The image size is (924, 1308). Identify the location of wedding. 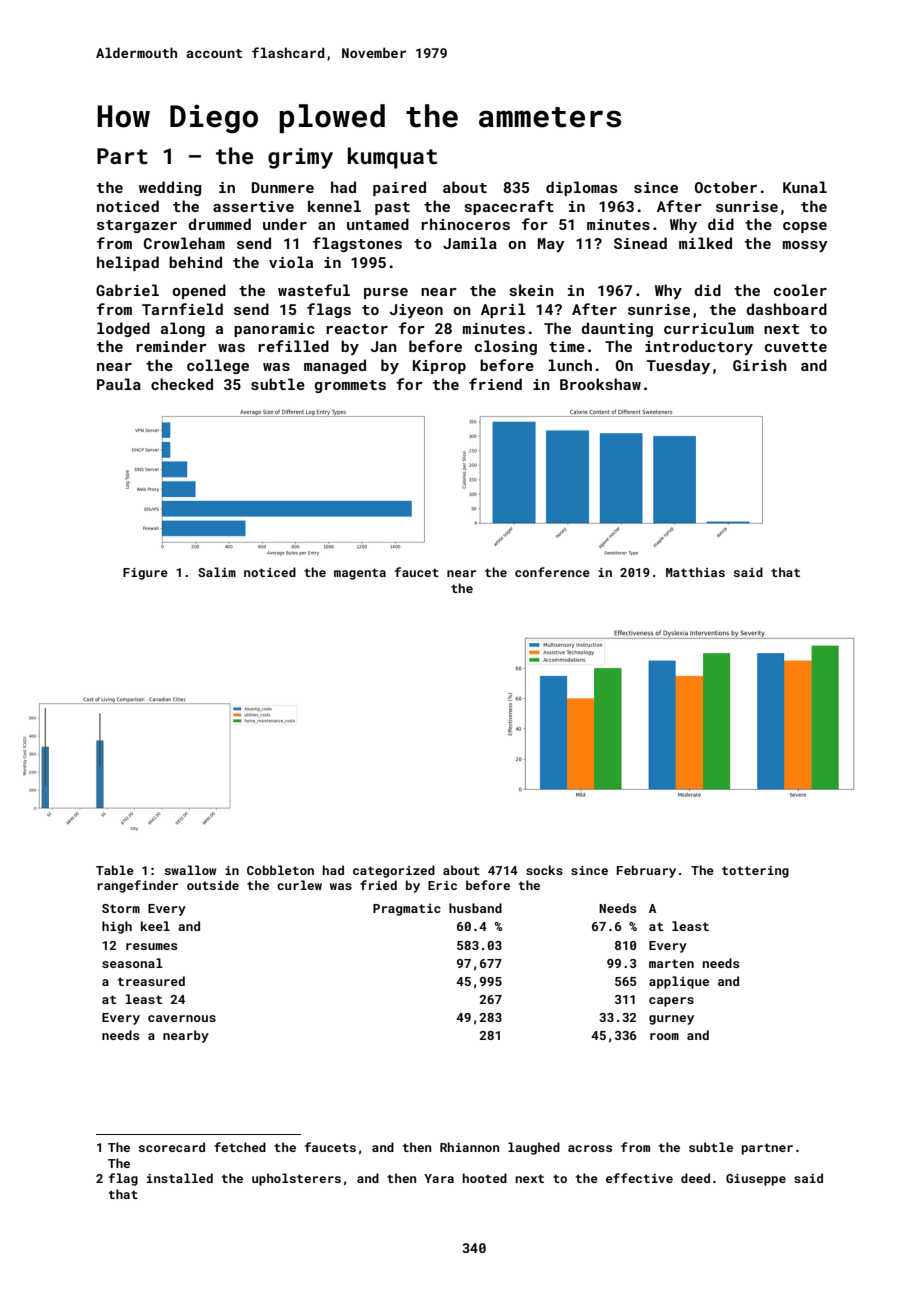
(170, 188).
